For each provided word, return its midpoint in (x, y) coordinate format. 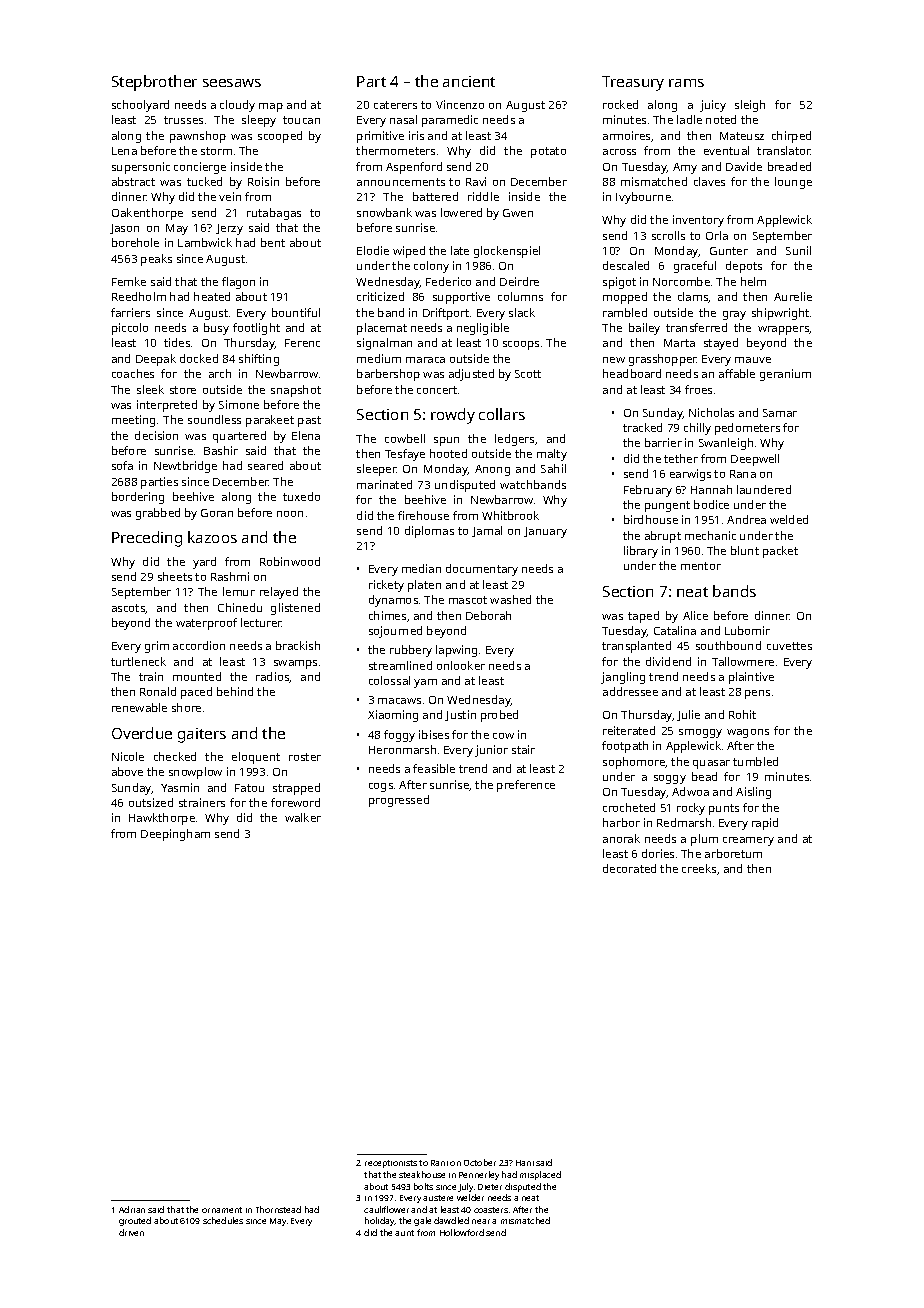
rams (686, 83)
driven (131, 1232)
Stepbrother (154, 83)
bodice (711, 504)
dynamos (393, 601)
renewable (139, 707)
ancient (469, 81)
